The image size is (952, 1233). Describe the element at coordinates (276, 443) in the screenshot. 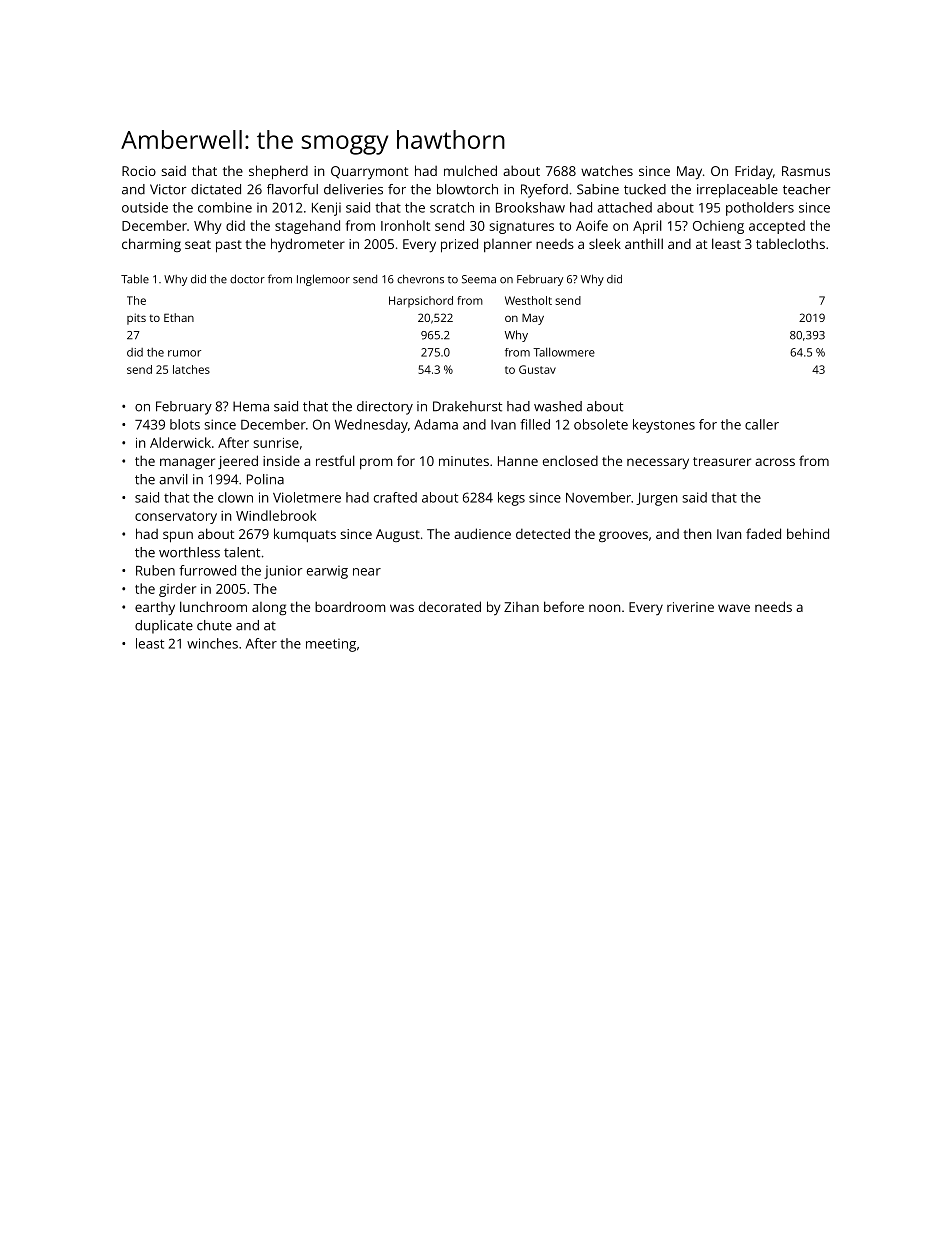

I see `sunrise` at that location.
